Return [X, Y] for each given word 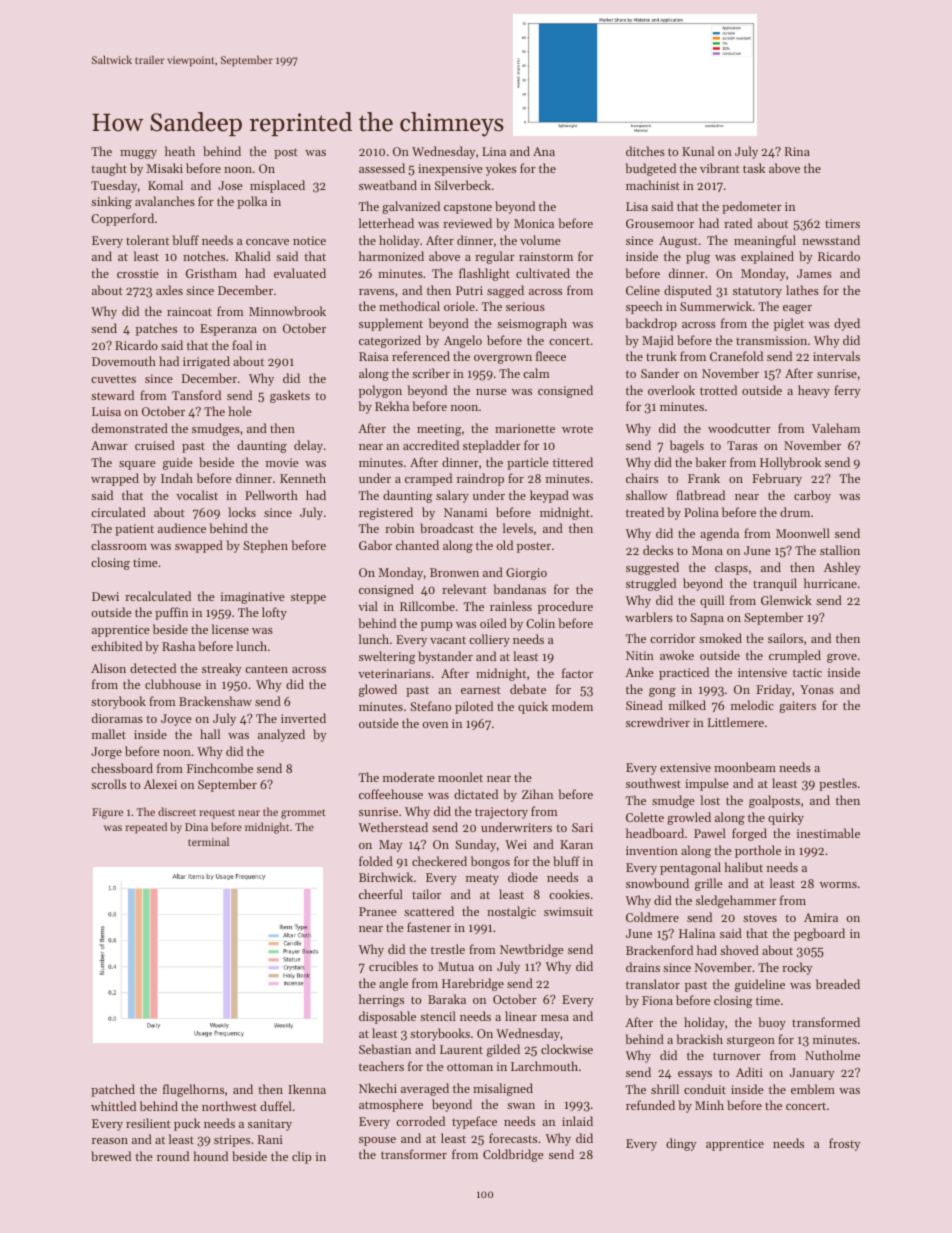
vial [368, 606]
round [173, 1156]
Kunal [698, 151]
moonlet [460, 777]
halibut [743, 867]
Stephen [265, 546]
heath [180, 151]
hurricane [830, 583]
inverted [303, 718]
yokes [501, 169]
